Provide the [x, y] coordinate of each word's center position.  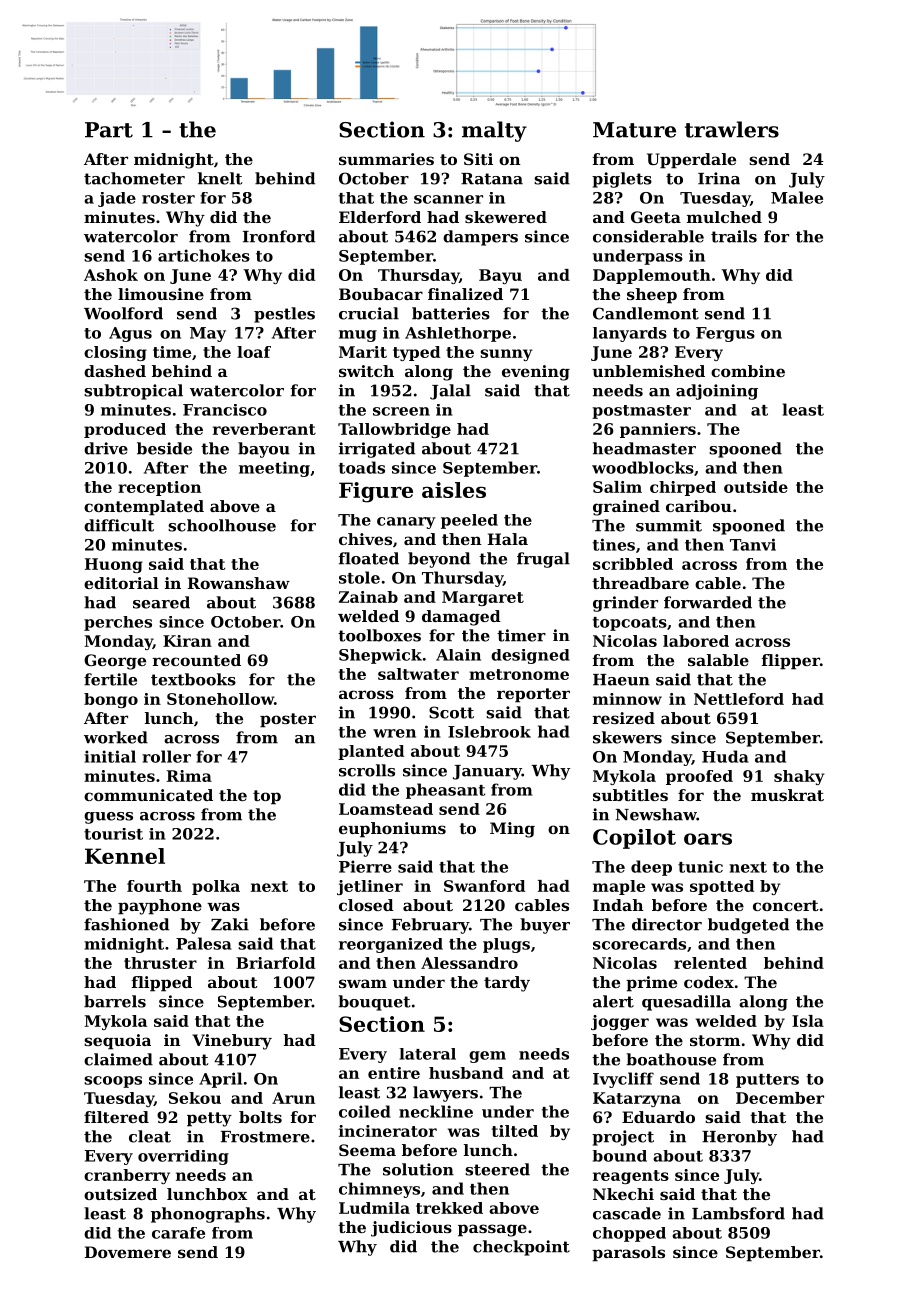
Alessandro [469, 963]
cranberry [127, 1176]
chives [365, 539]
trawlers [732, 129]
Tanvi [753, 544]
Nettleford [739, 699]
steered [497, 1169]
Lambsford [738, 1213]
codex [709, 982]
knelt [220, 178]
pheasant [445, 791]
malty [494, 131]
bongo [111, 700]
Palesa [204, 943]
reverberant [264, 429]
